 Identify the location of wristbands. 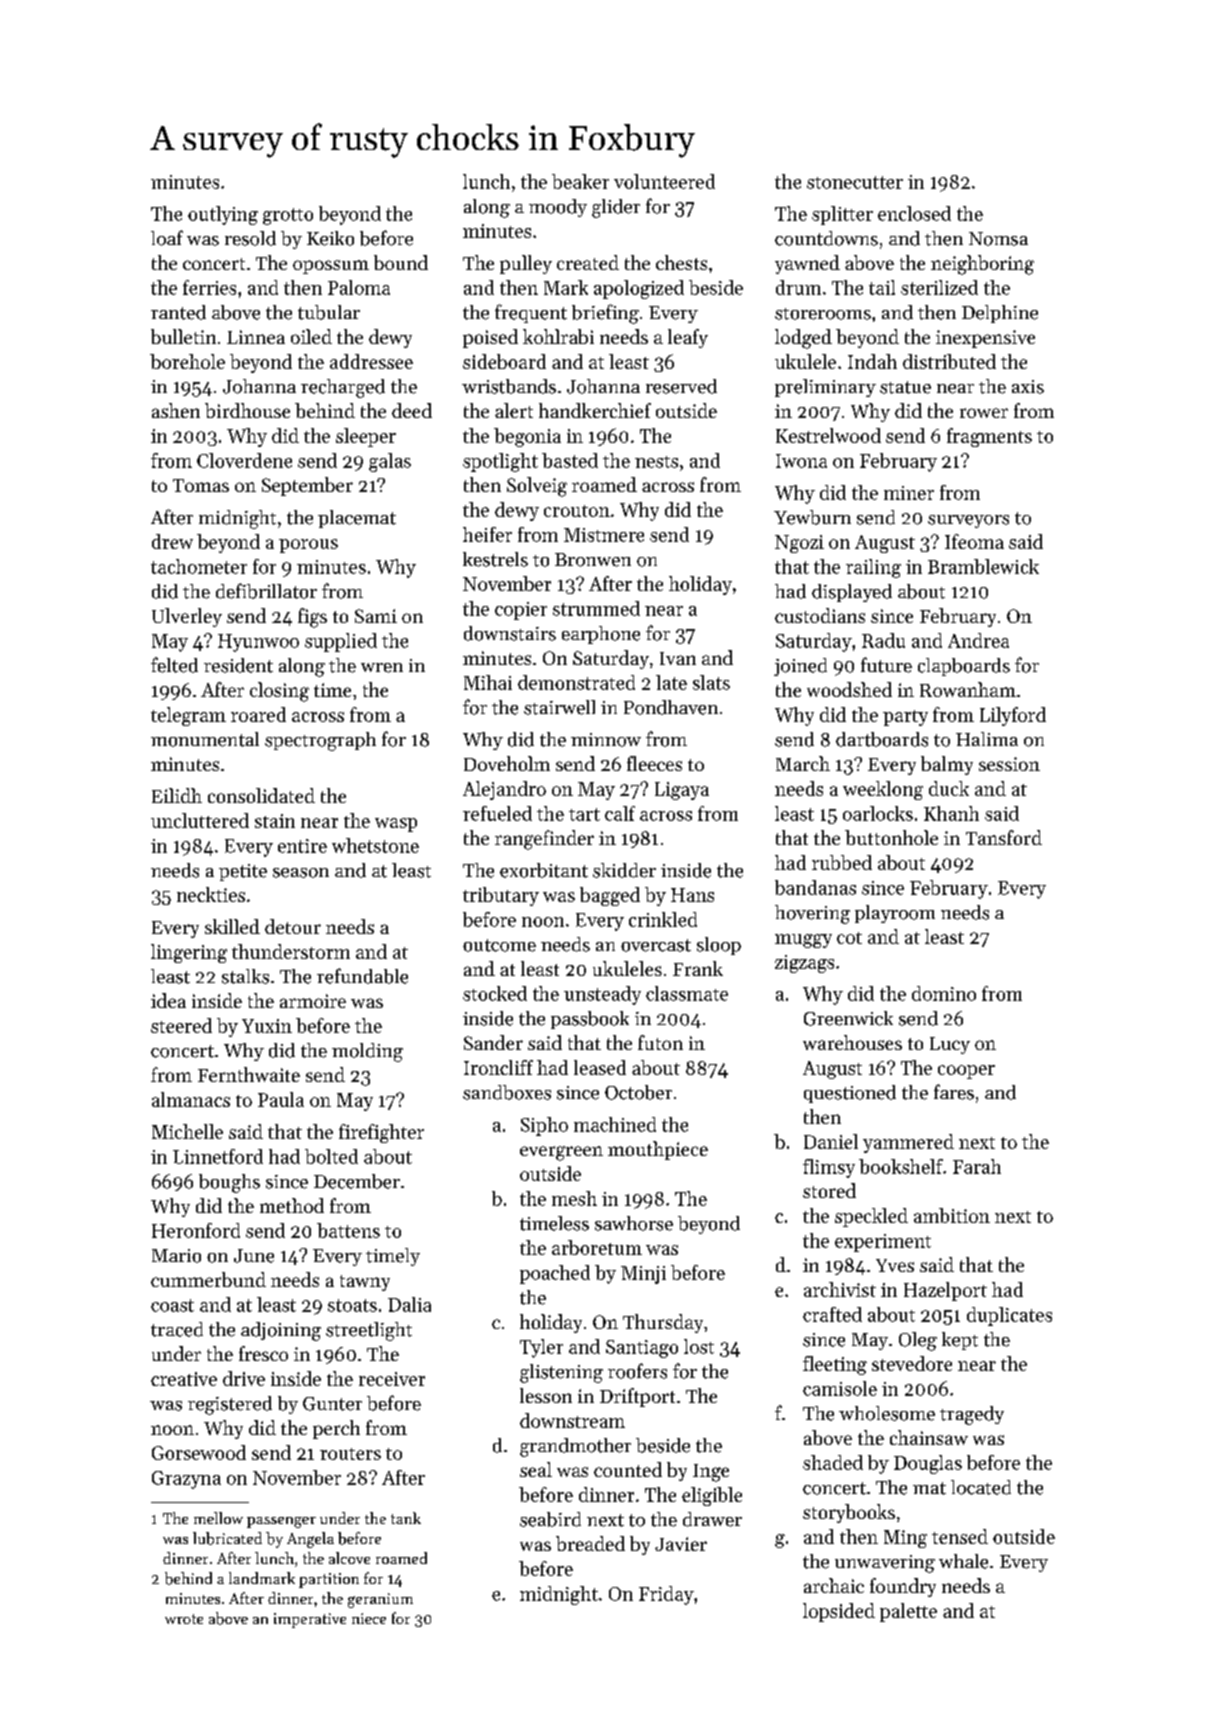
(509, 386).
